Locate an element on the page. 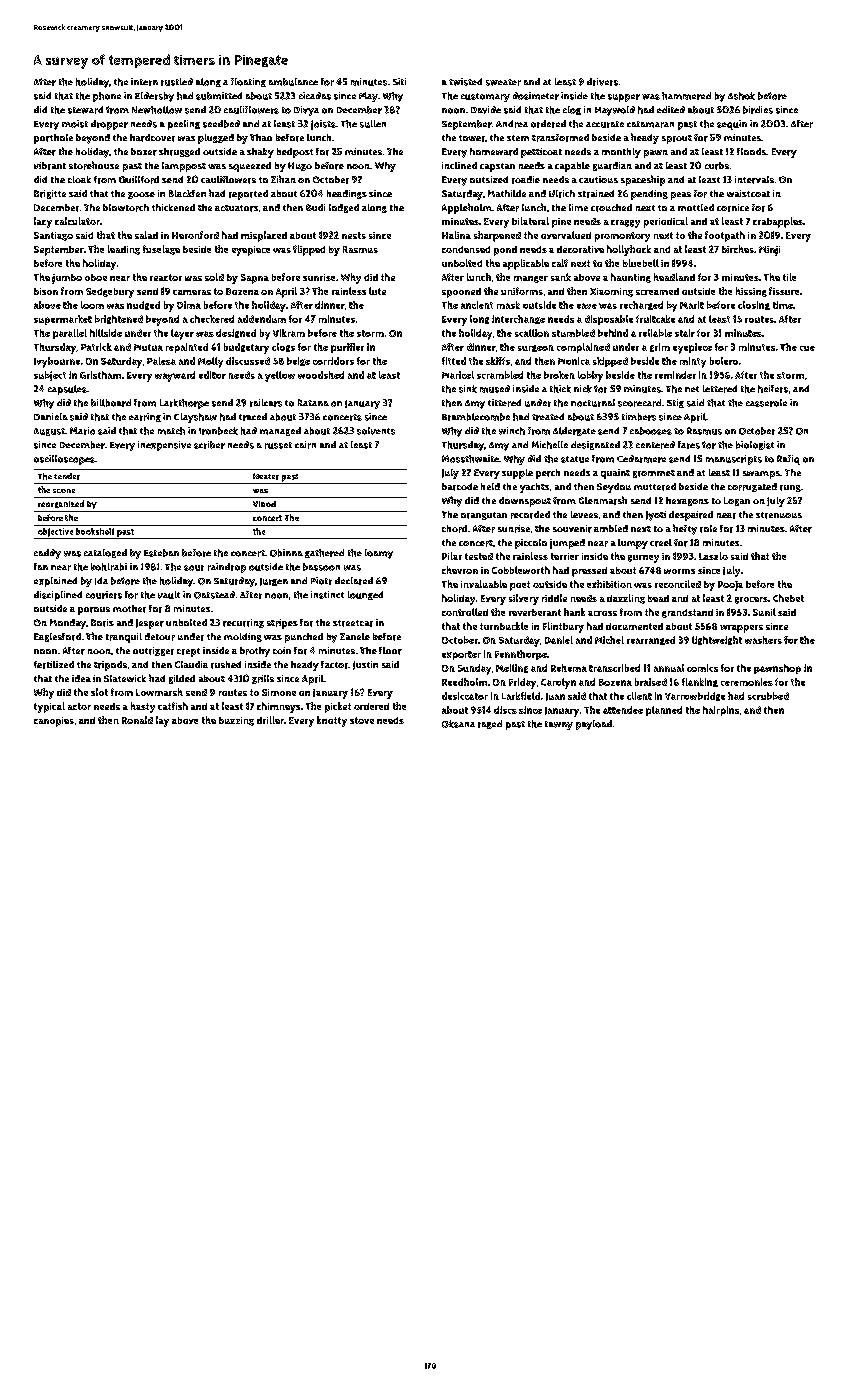  detour is located at coordinates (160, 637).
